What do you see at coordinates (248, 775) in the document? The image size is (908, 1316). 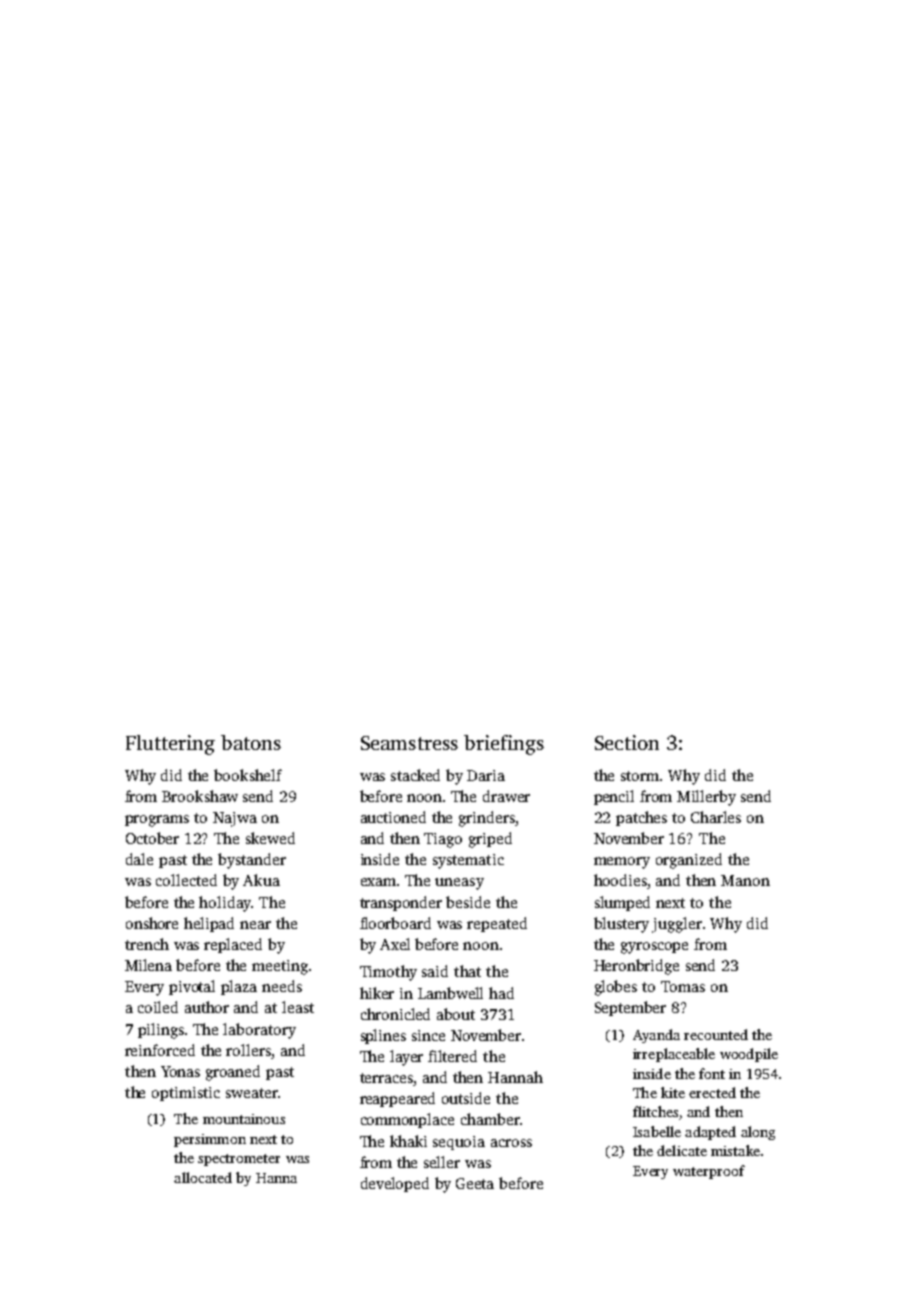 I see `bookshelf` at bounding box center [248, 775].
